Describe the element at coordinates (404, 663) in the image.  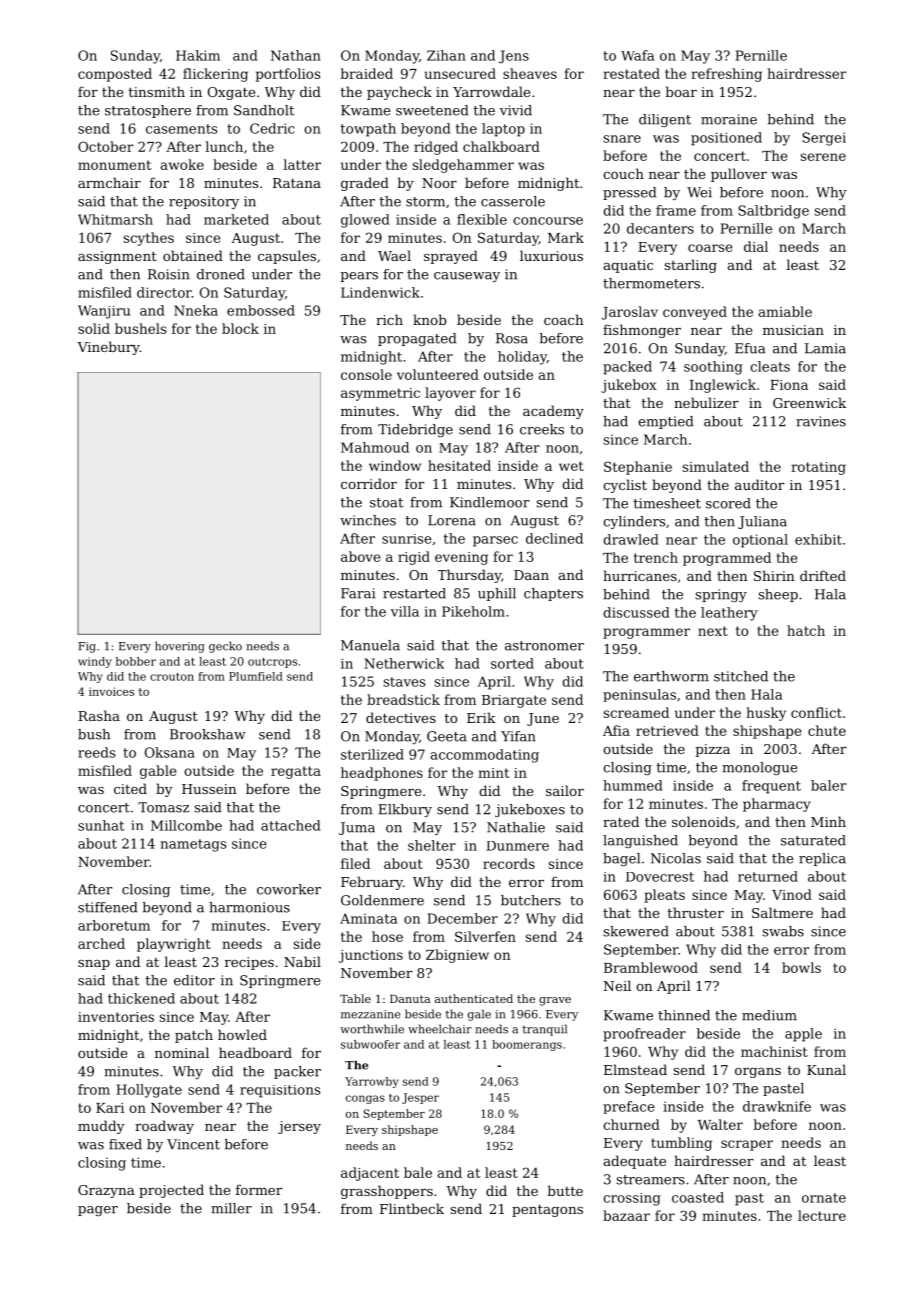
I see `Netherwick` at that location.
